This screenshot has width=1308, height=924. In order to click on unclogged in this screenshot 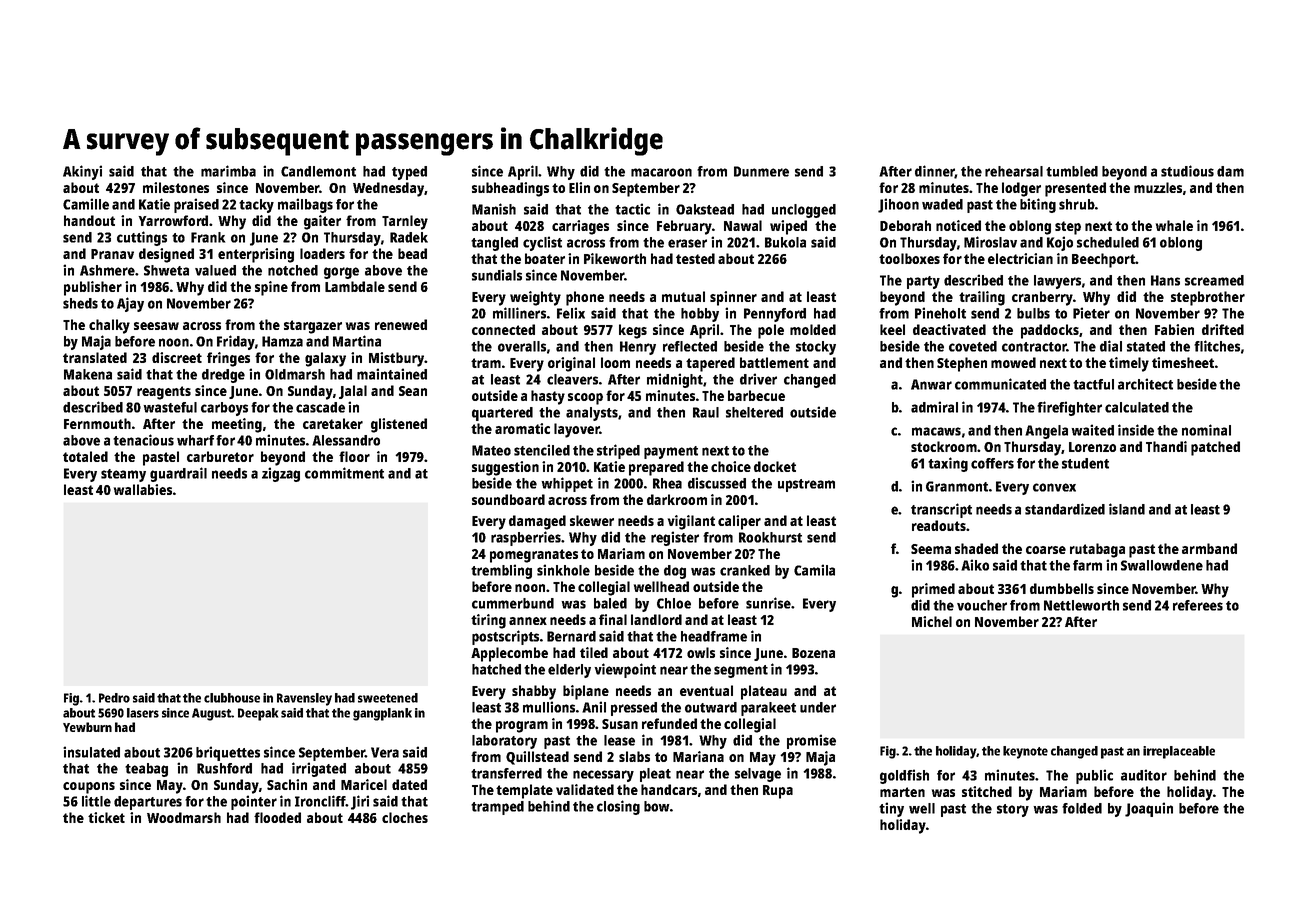, I will do `click(804, 211)`.
